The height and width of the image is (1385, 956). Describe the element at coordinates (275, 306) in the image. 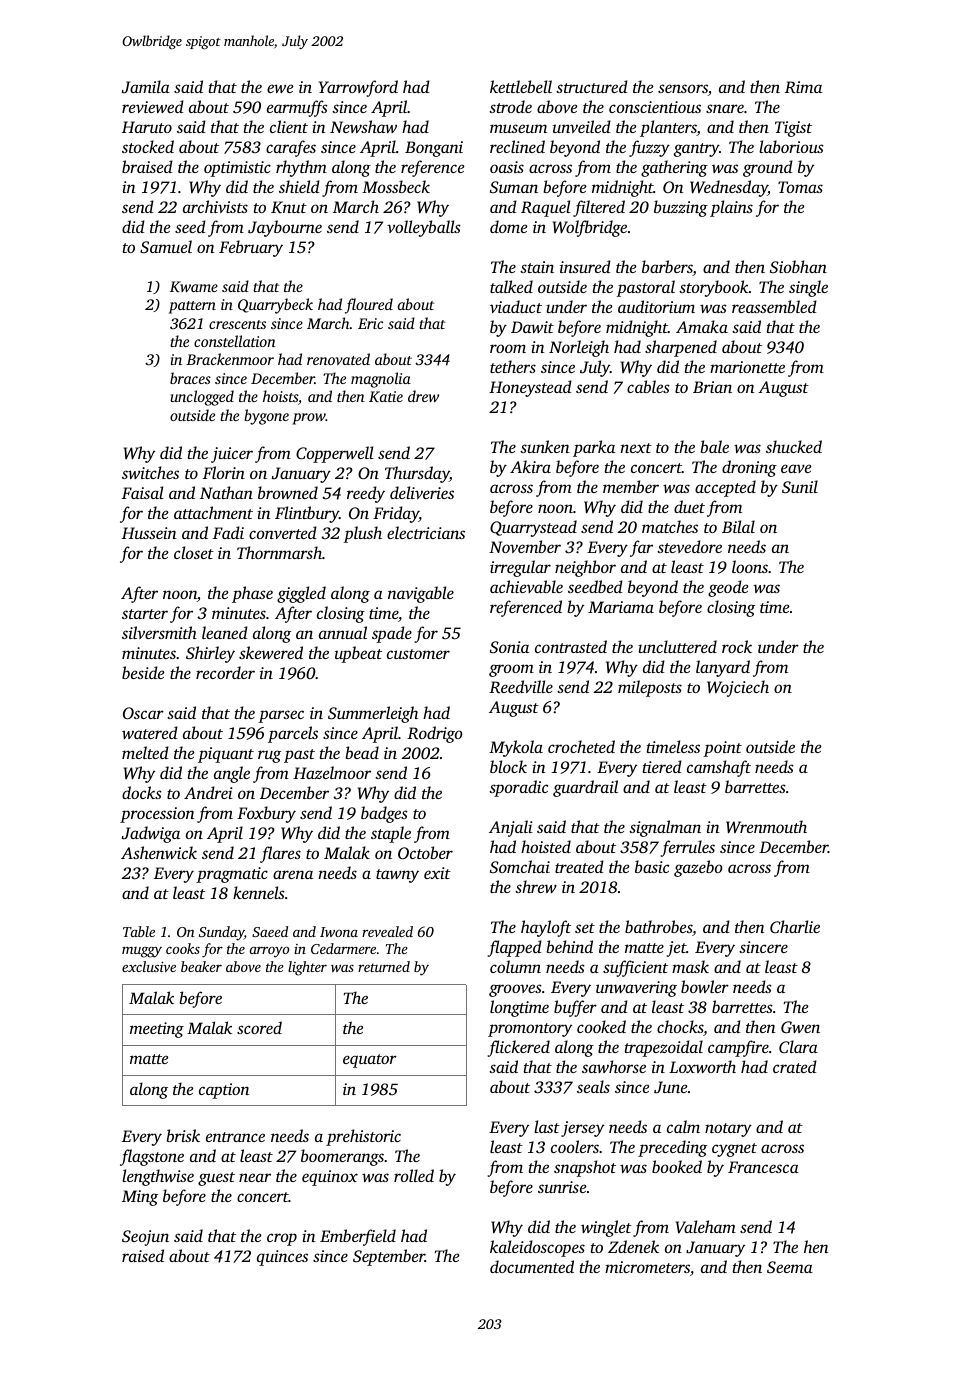

I see `Quarrybeck` at that location.
